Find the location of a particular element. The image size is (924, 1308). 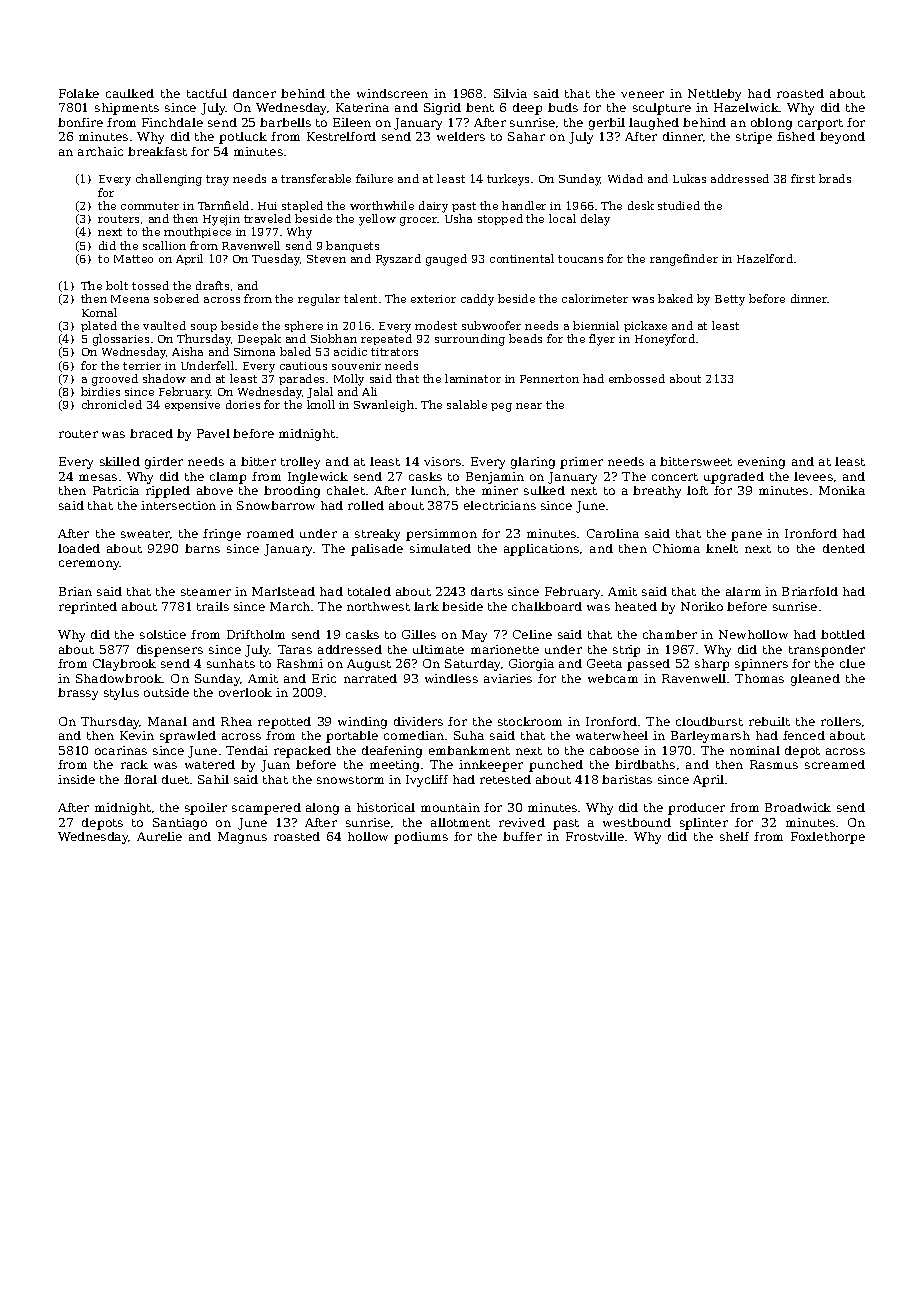

Matteo is located at coordinates (133, 259).
